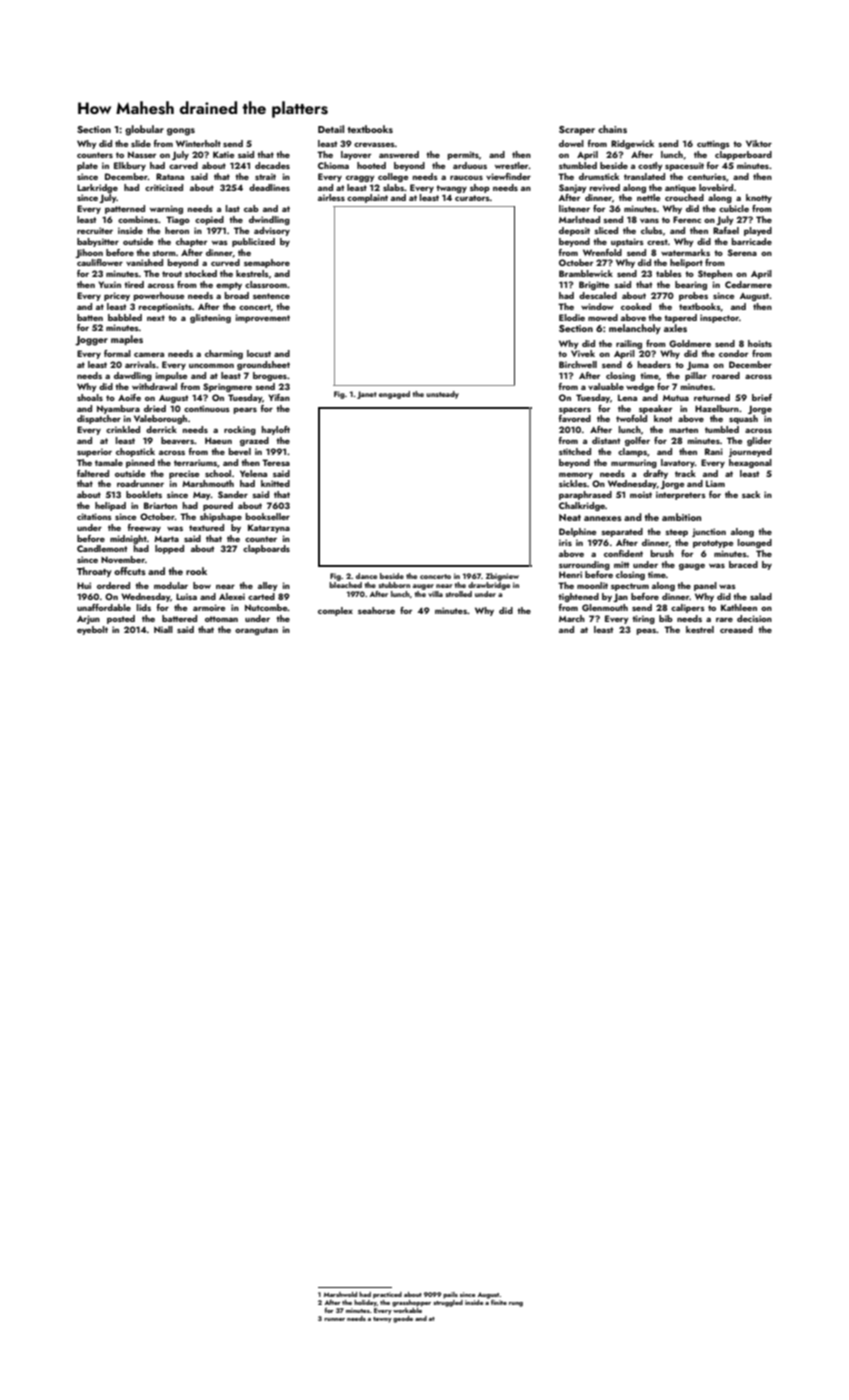  Describe the element at coordinates (144, 130) in the screenshot. I see `globular` at that location.
